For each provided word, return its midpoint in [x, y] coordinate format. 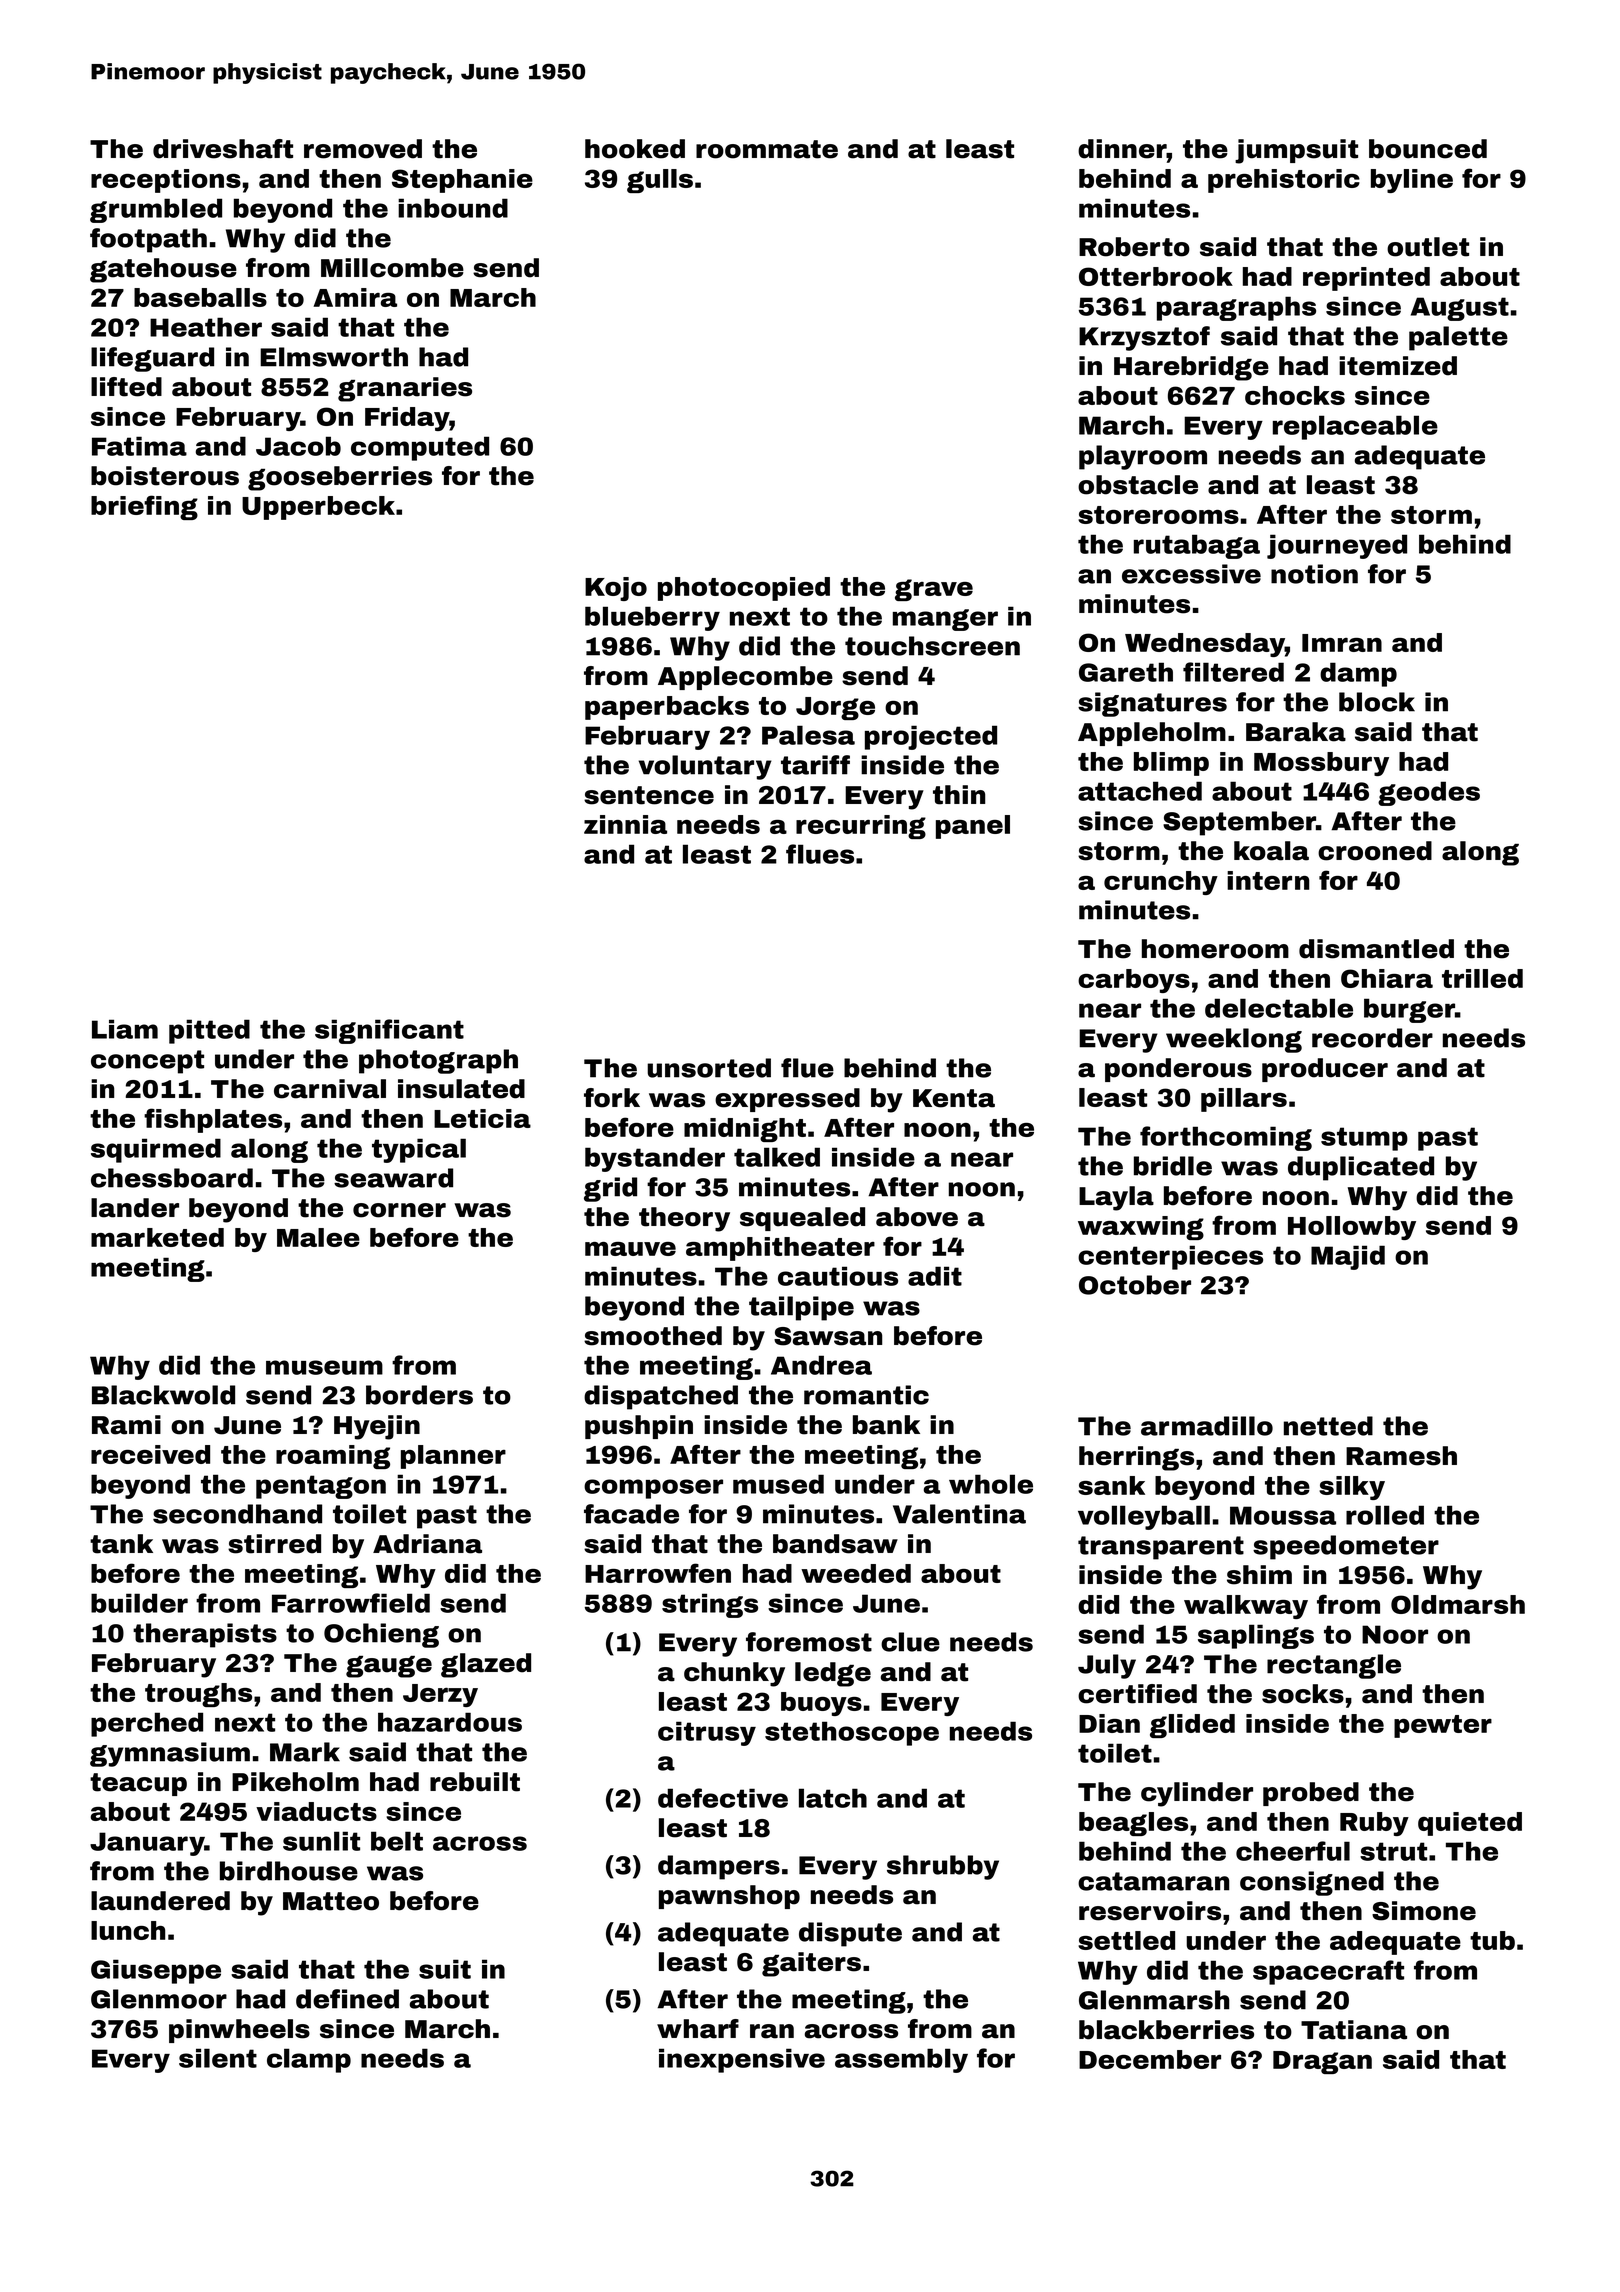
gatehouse [163, 270]
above [917, 1217]
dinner [1122, 149]
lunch [128, 1930]
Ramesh [1401, 1456]
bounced [1428, 149]
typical [419, 1150]
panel [973, 827]
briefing [144, 507]
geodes [1429, 793]
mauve [630, 1249]
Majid [1348, 1257]
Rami [126, 1425]
